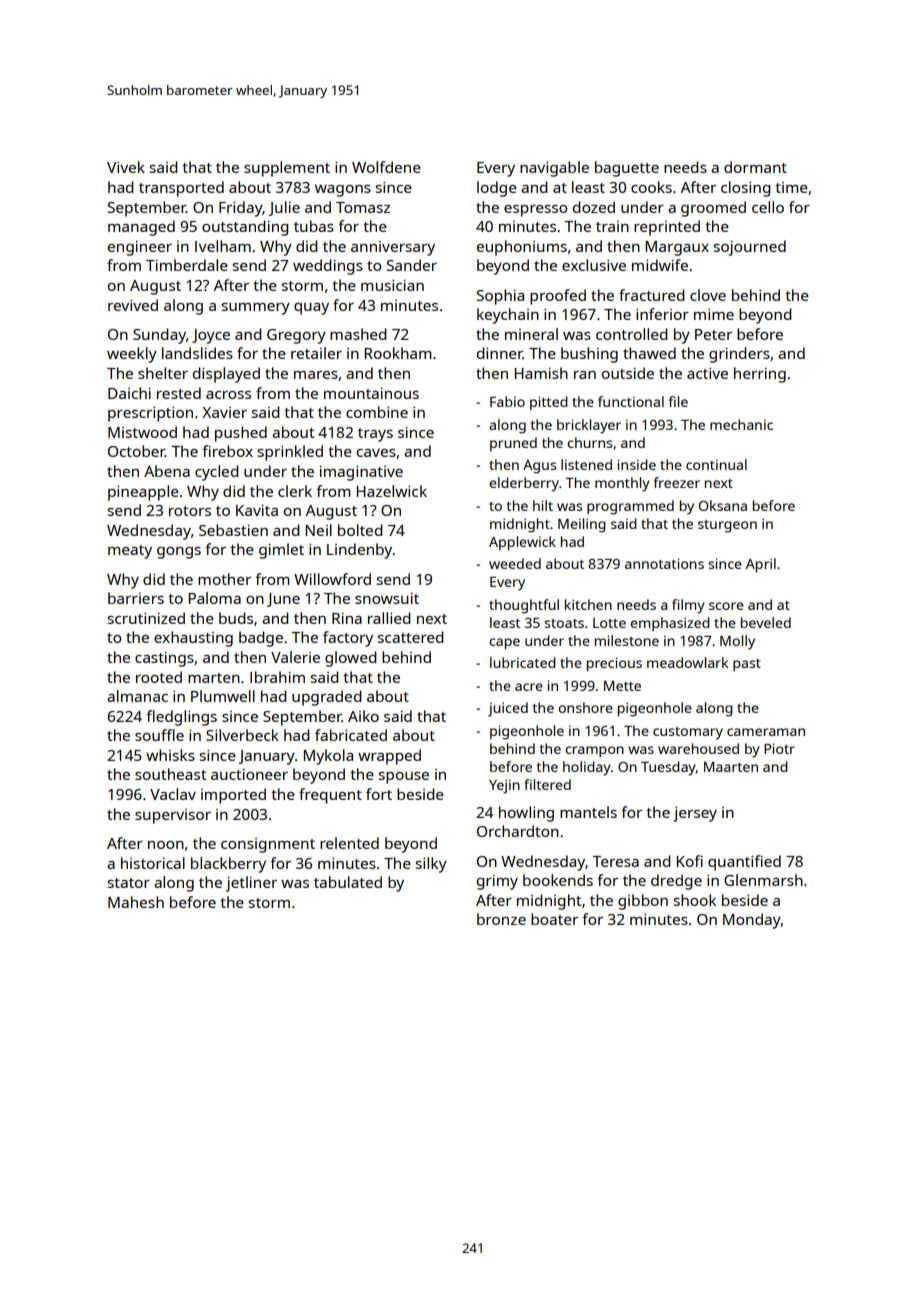 The width and height of the document is (924, 1311). What do you see at coordinates (363, 207) in the document?
I see `Tomasz` at bounding box center [363, 207].
